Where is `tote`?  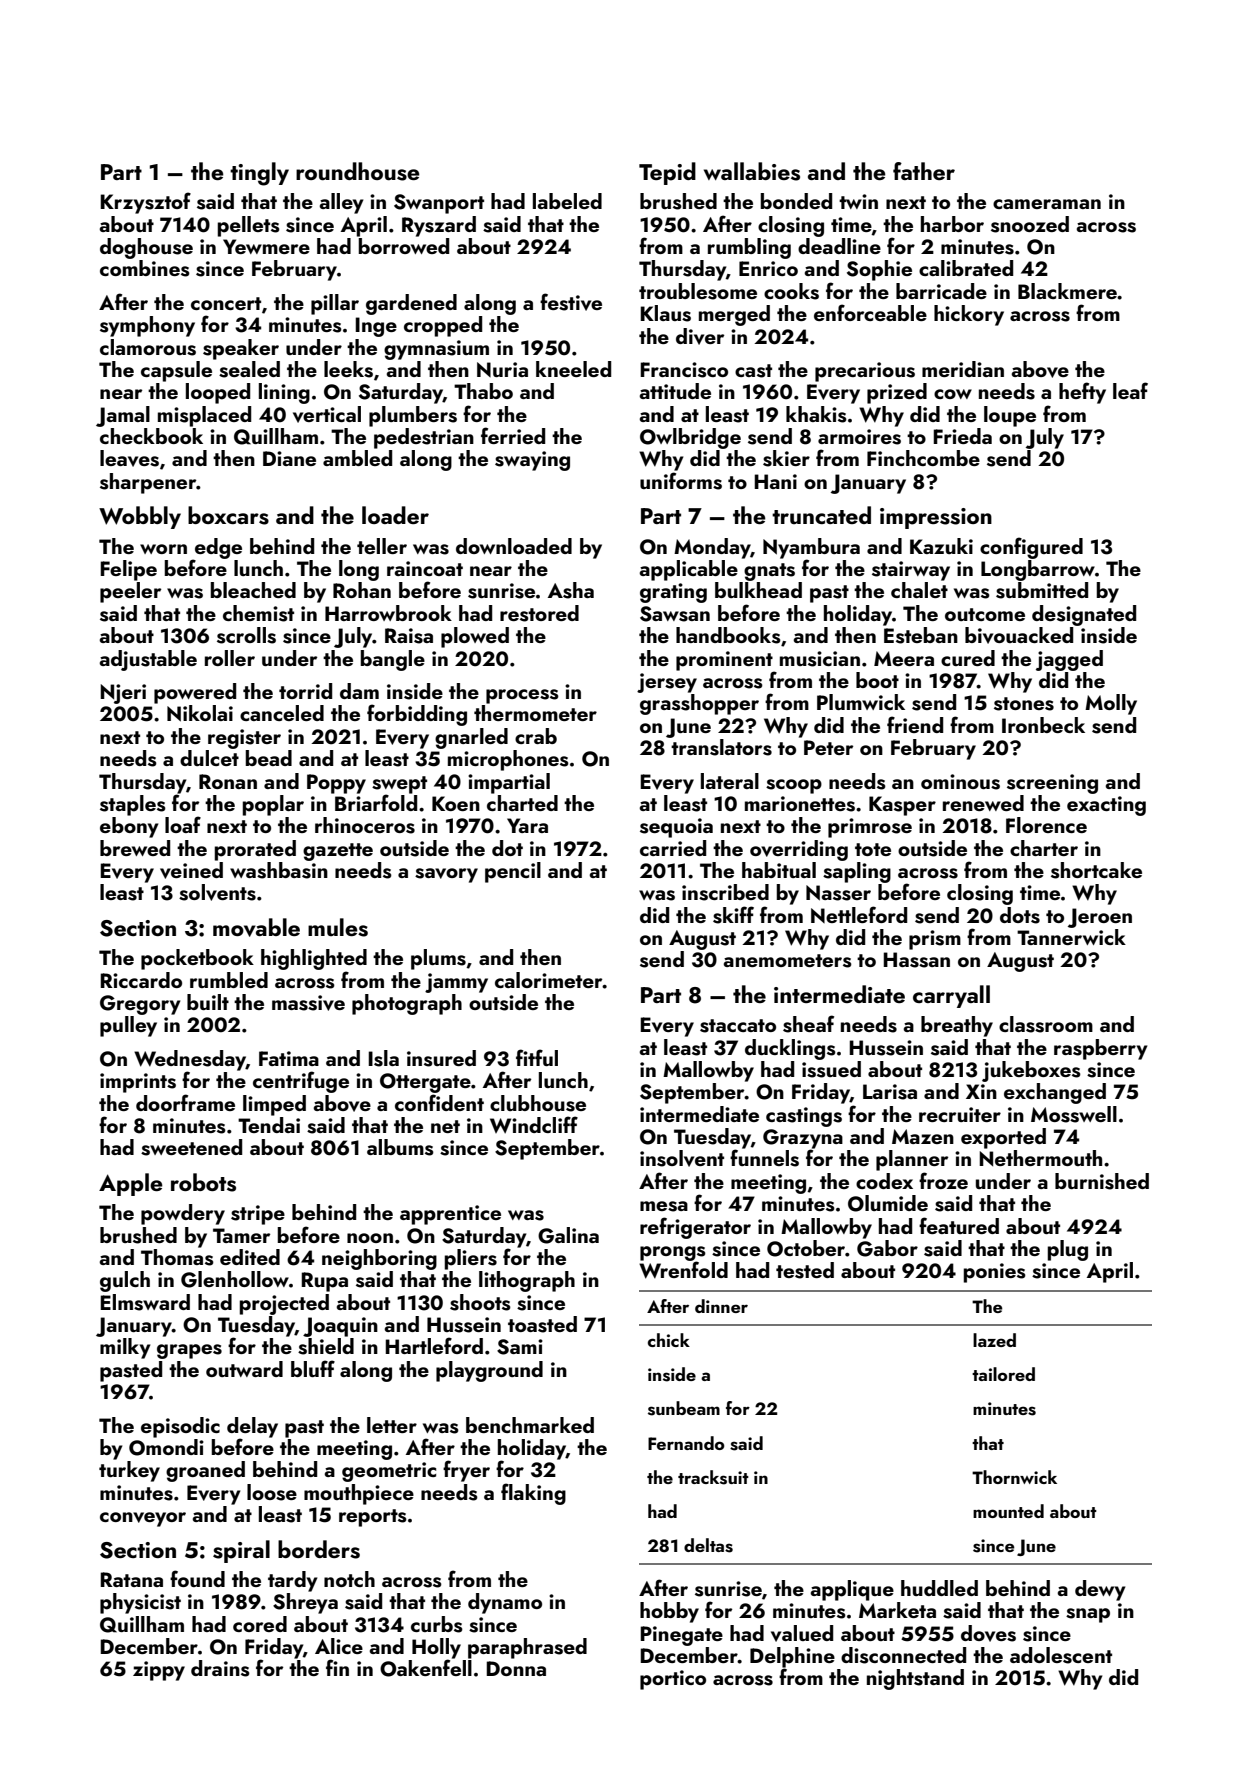
tote is located at coordinates (873, 849).
